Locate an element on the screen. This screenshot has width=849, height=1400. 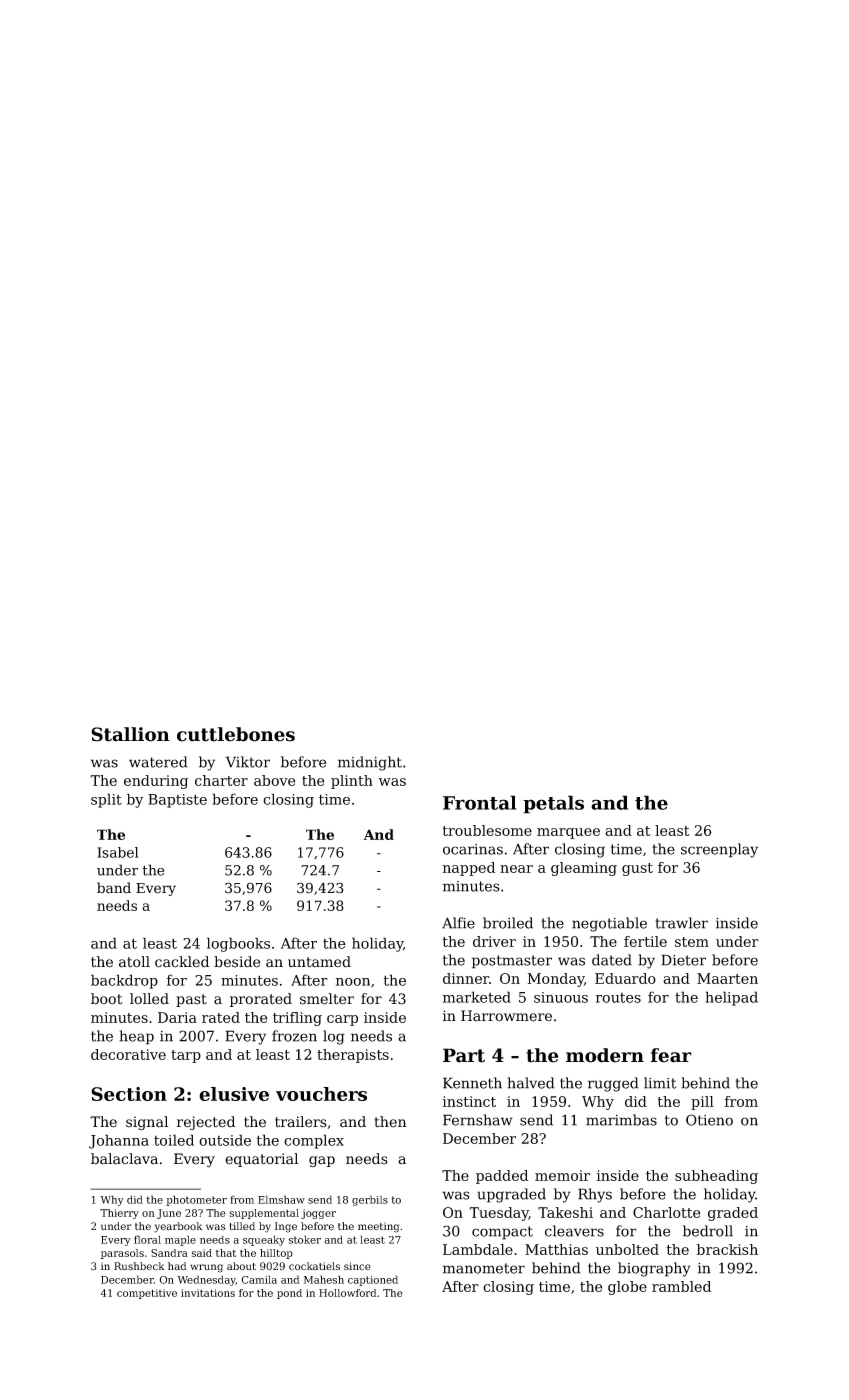
ocarinas is located at coordinates (473, 849).
